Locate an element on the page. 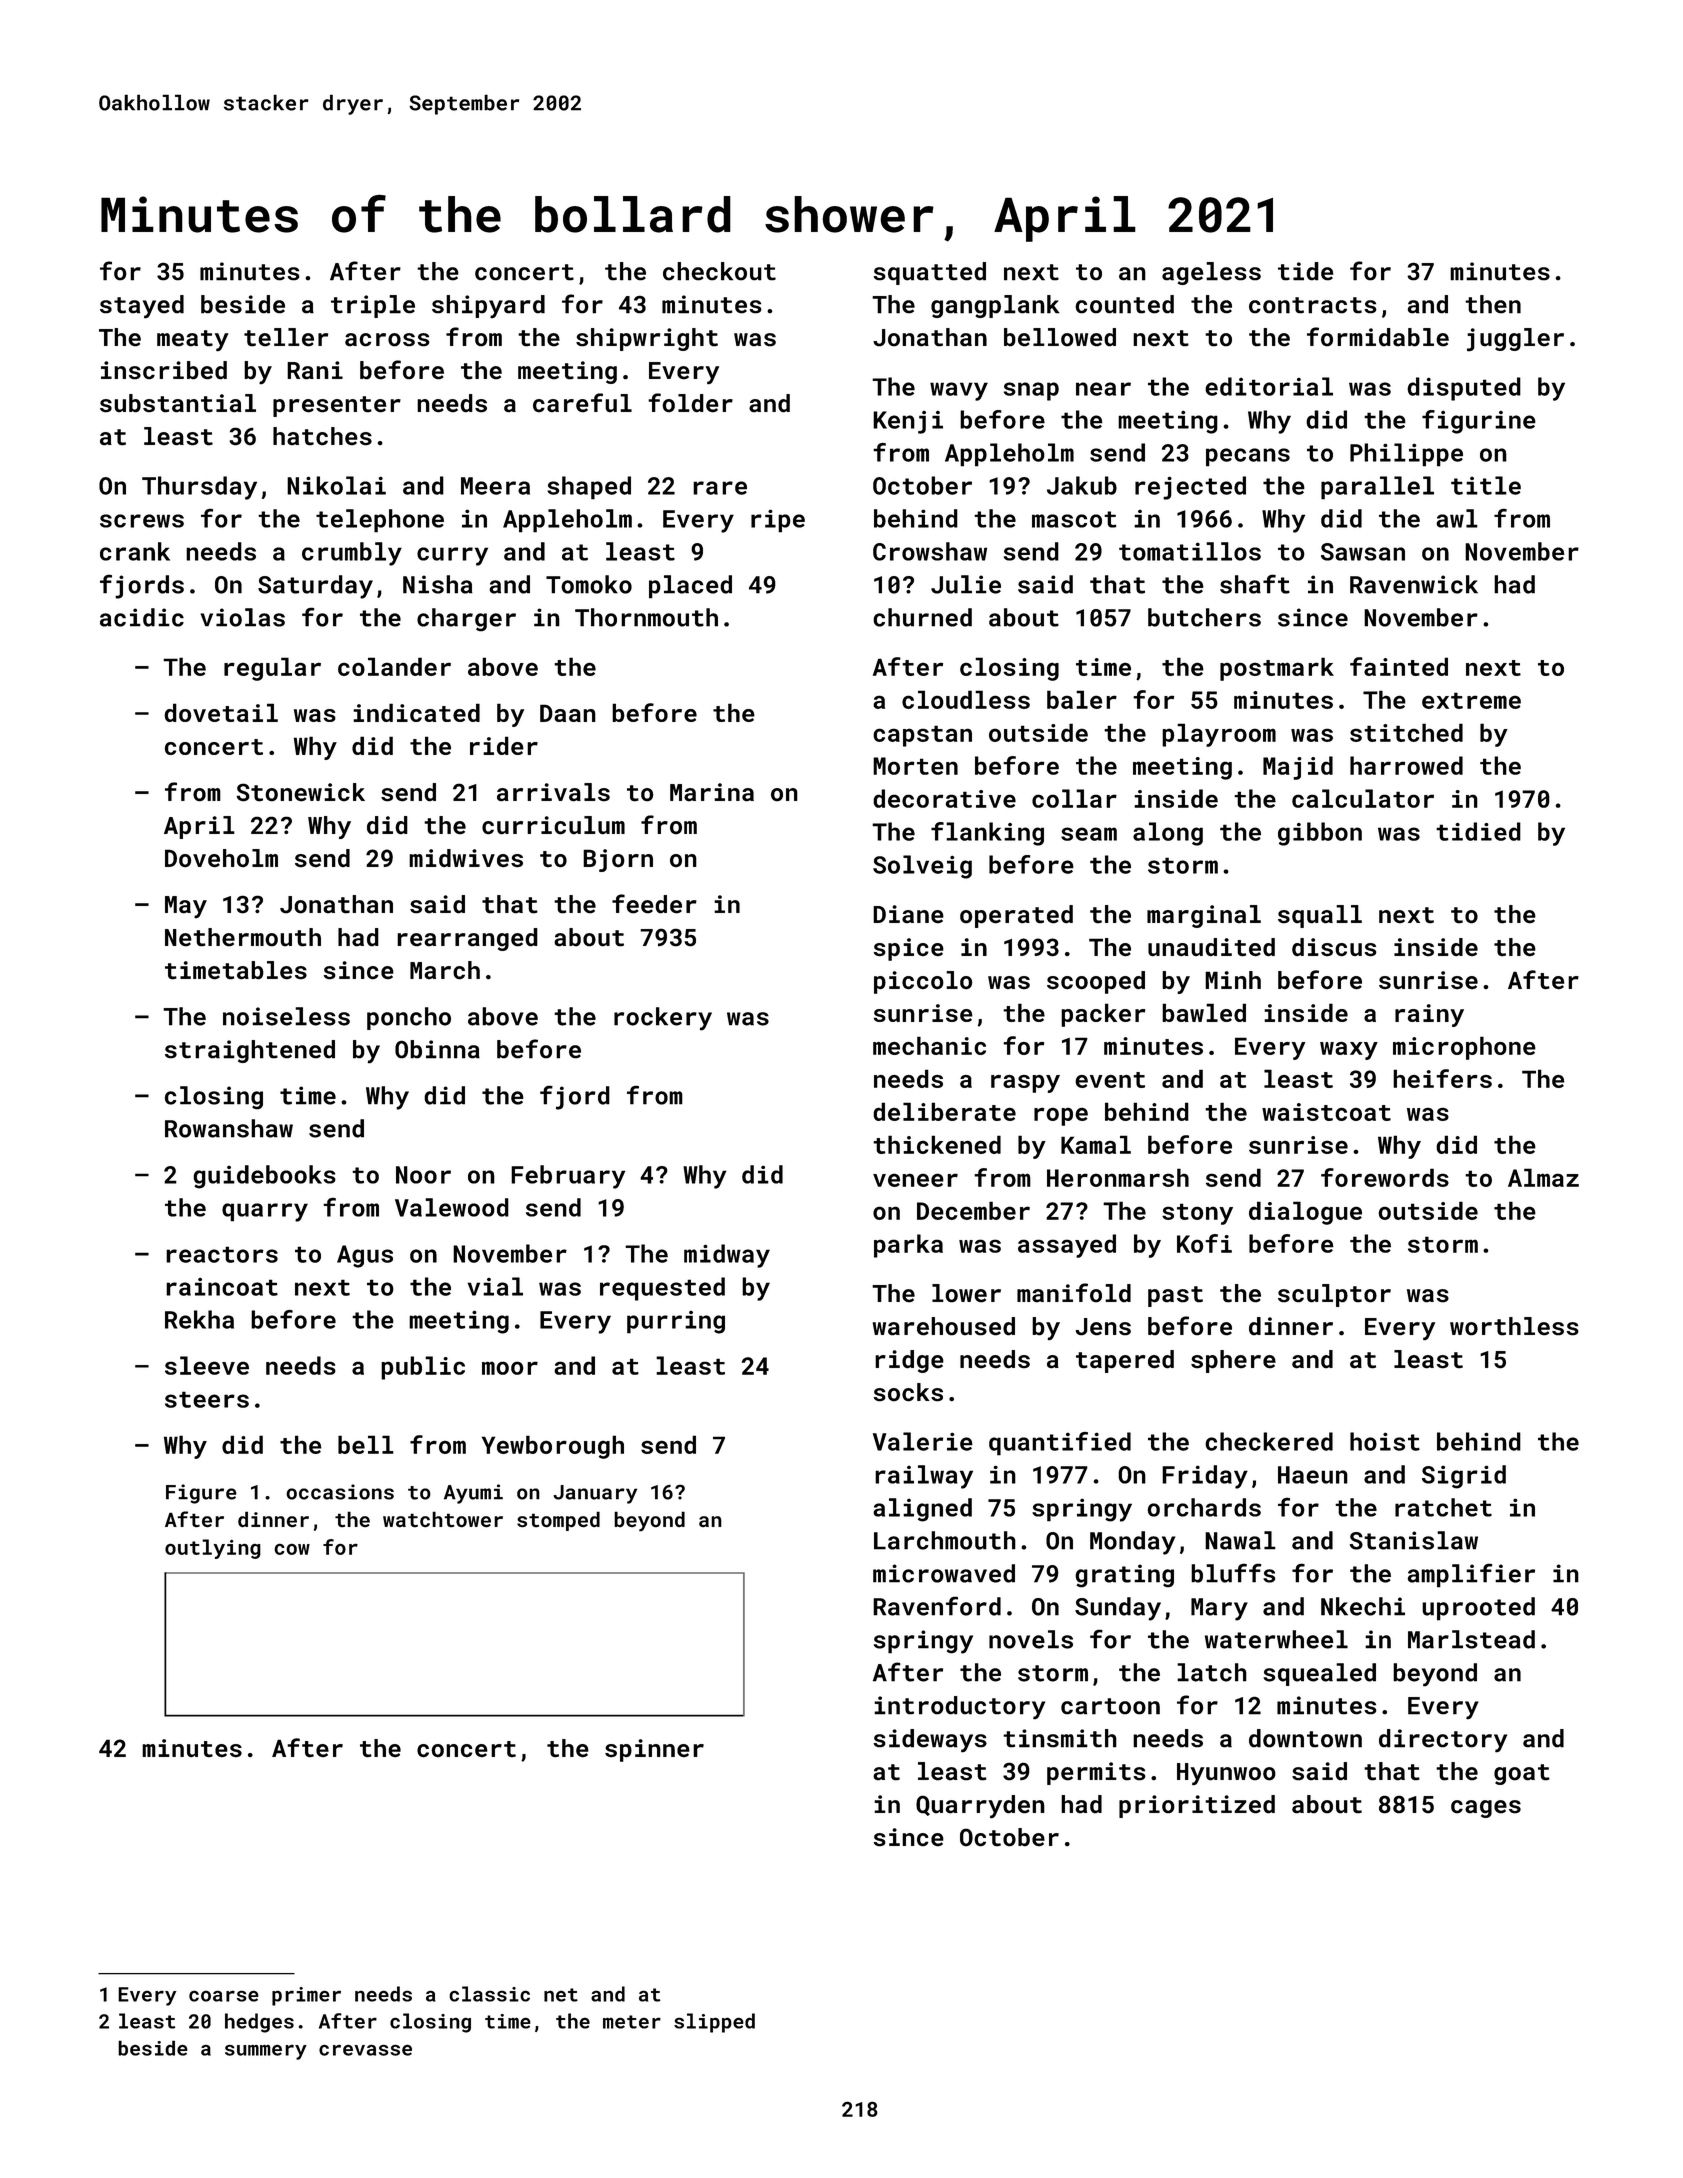 The width and height of the document is (1683, 2178). cages is located at coordinates (1486, 1809).
